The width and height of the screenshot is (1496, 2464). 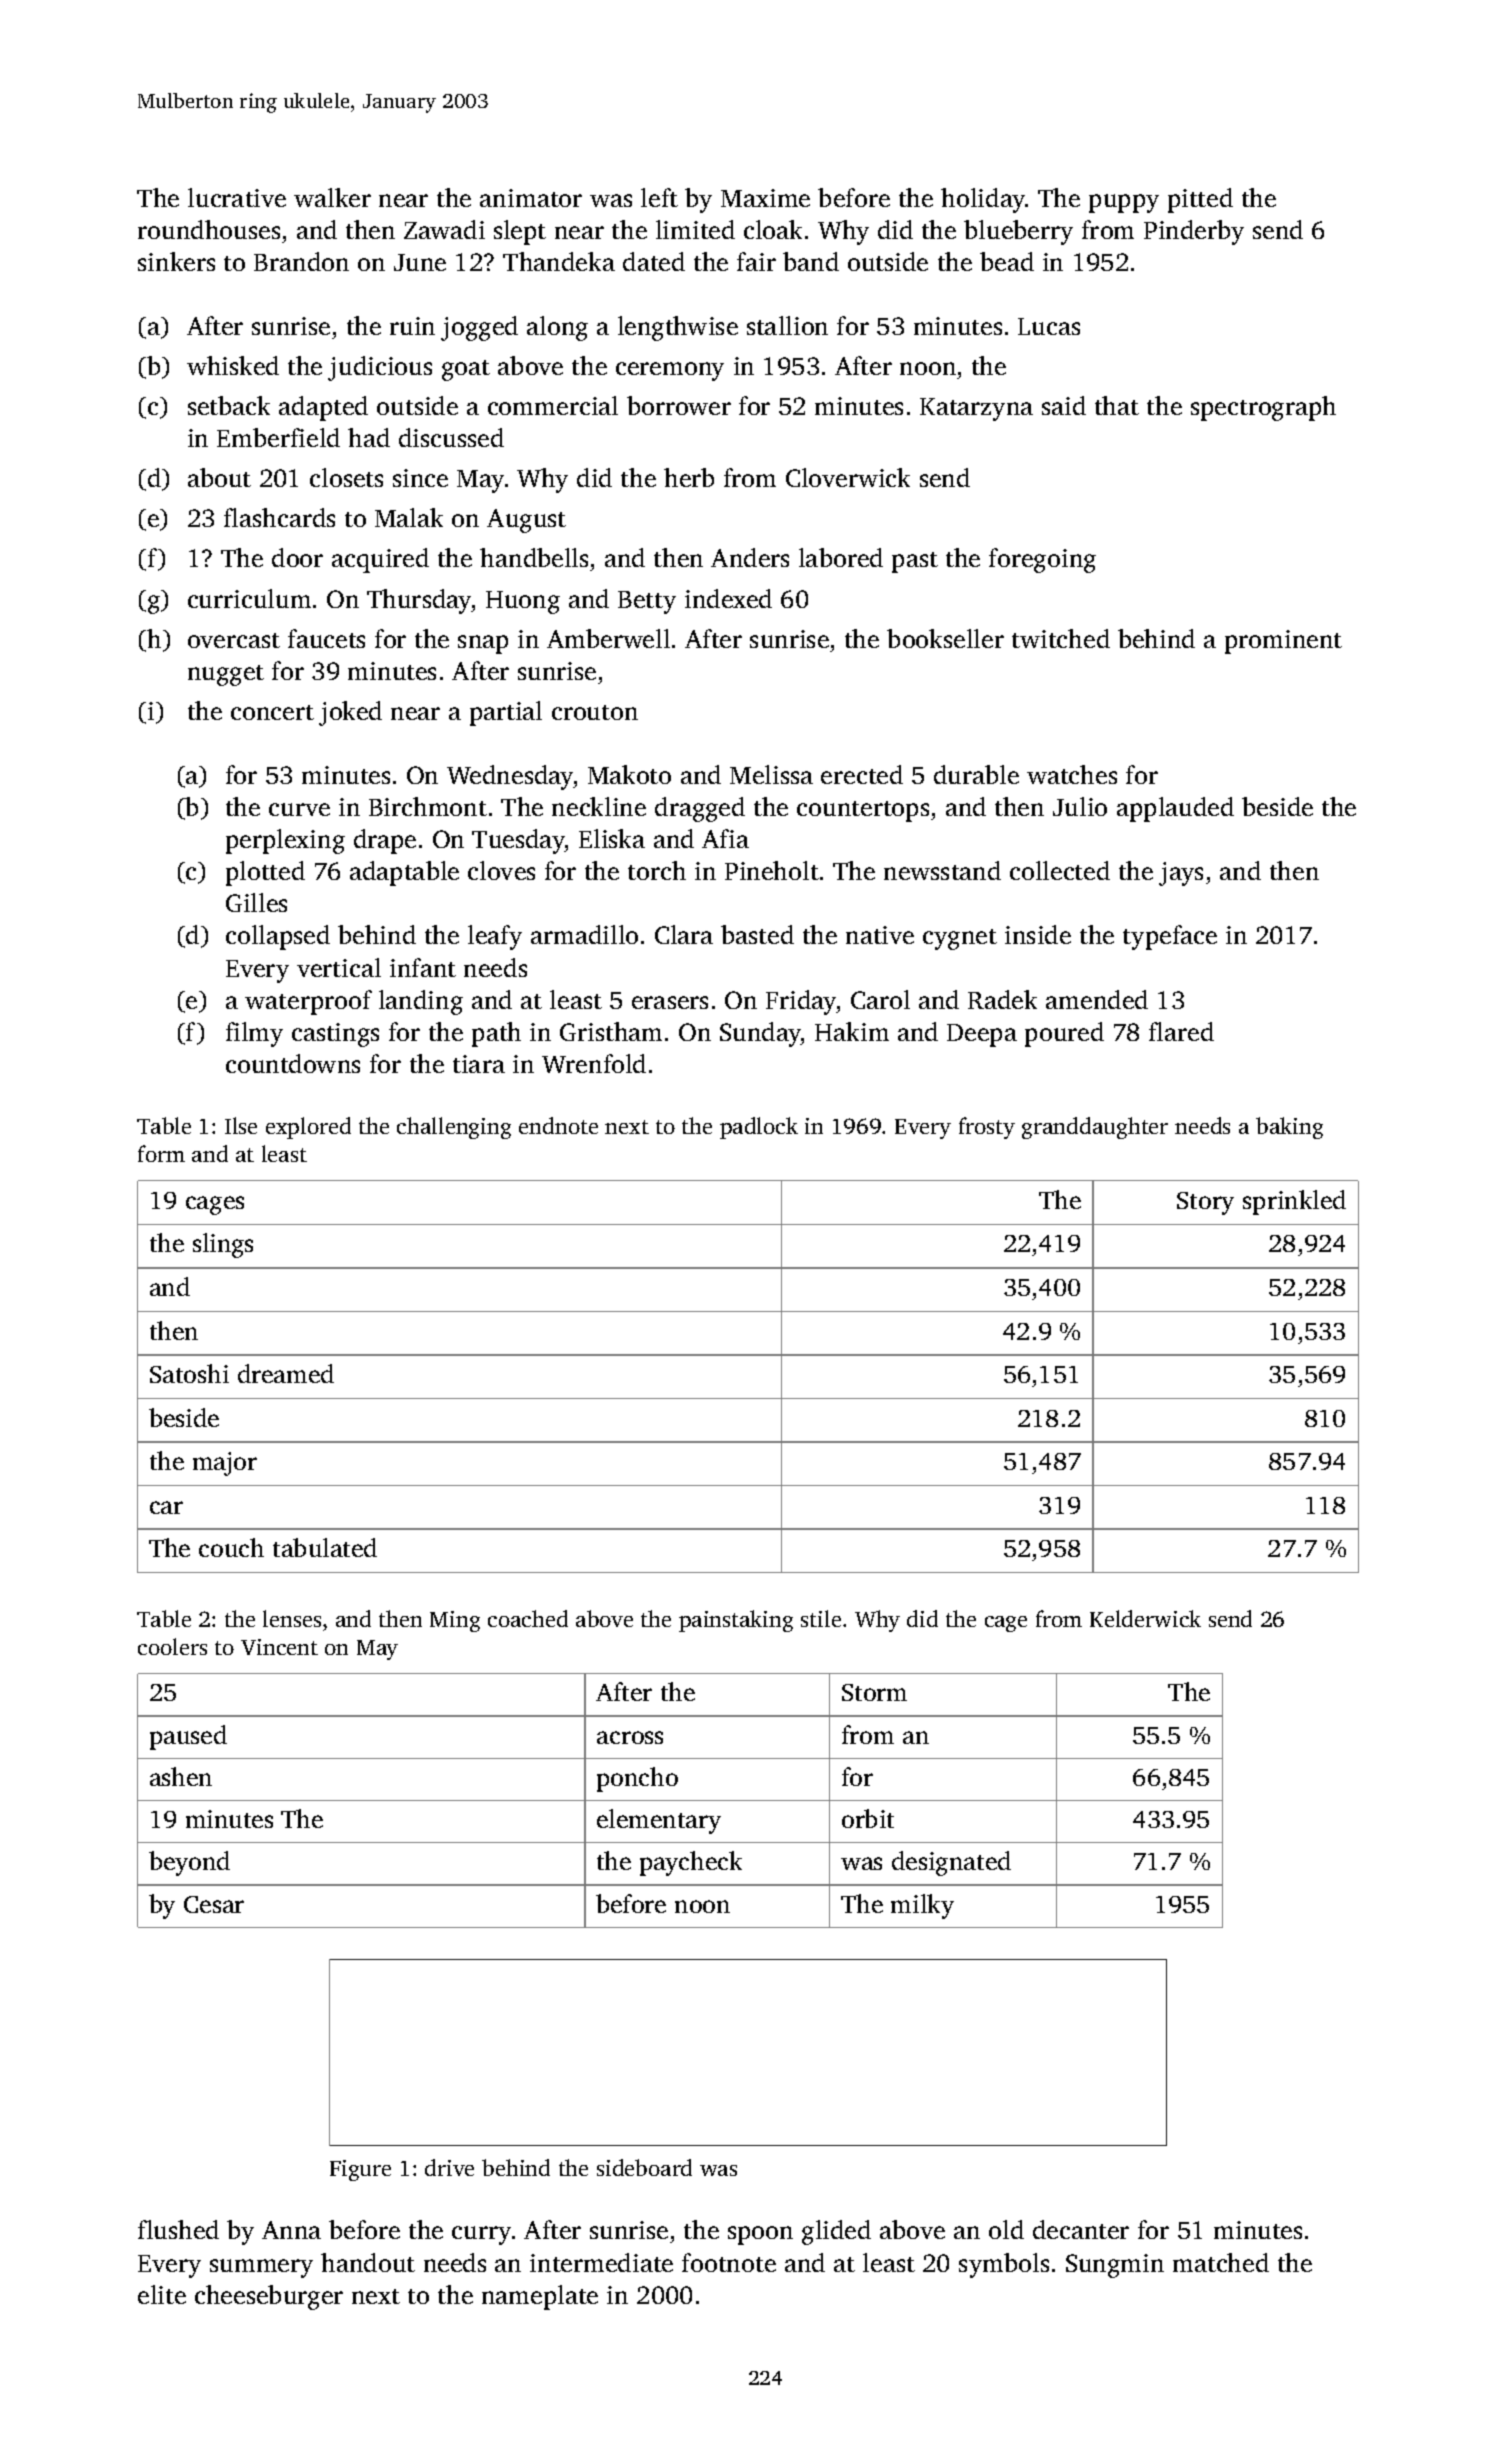 I want to click on collected, so click(x=1060, y=870).
